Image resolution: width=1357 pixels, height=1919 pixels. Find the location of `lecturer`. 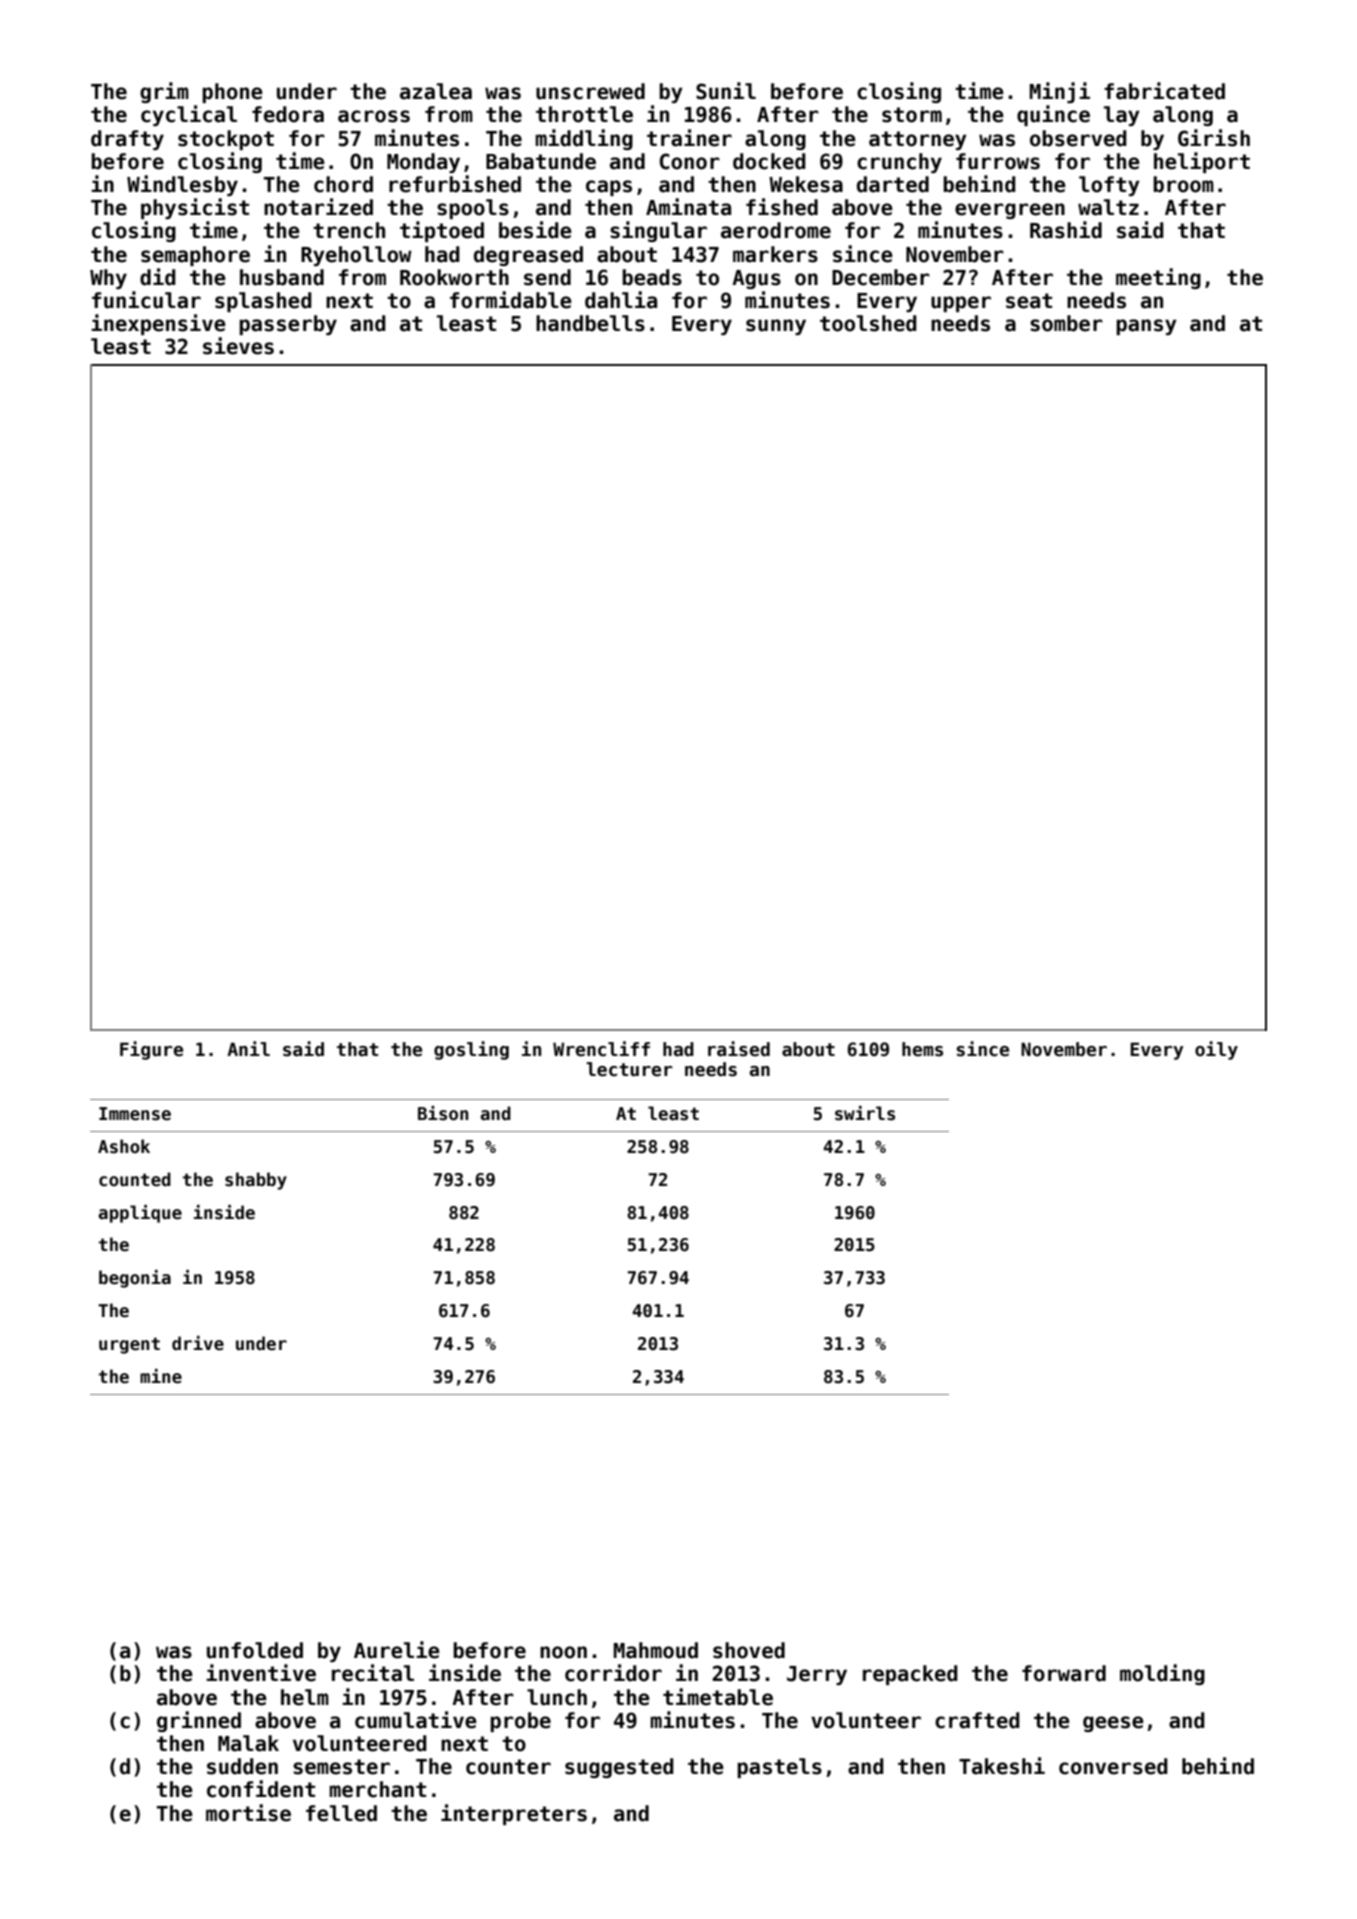

lecturer is located at coordinates (629, 1069).
